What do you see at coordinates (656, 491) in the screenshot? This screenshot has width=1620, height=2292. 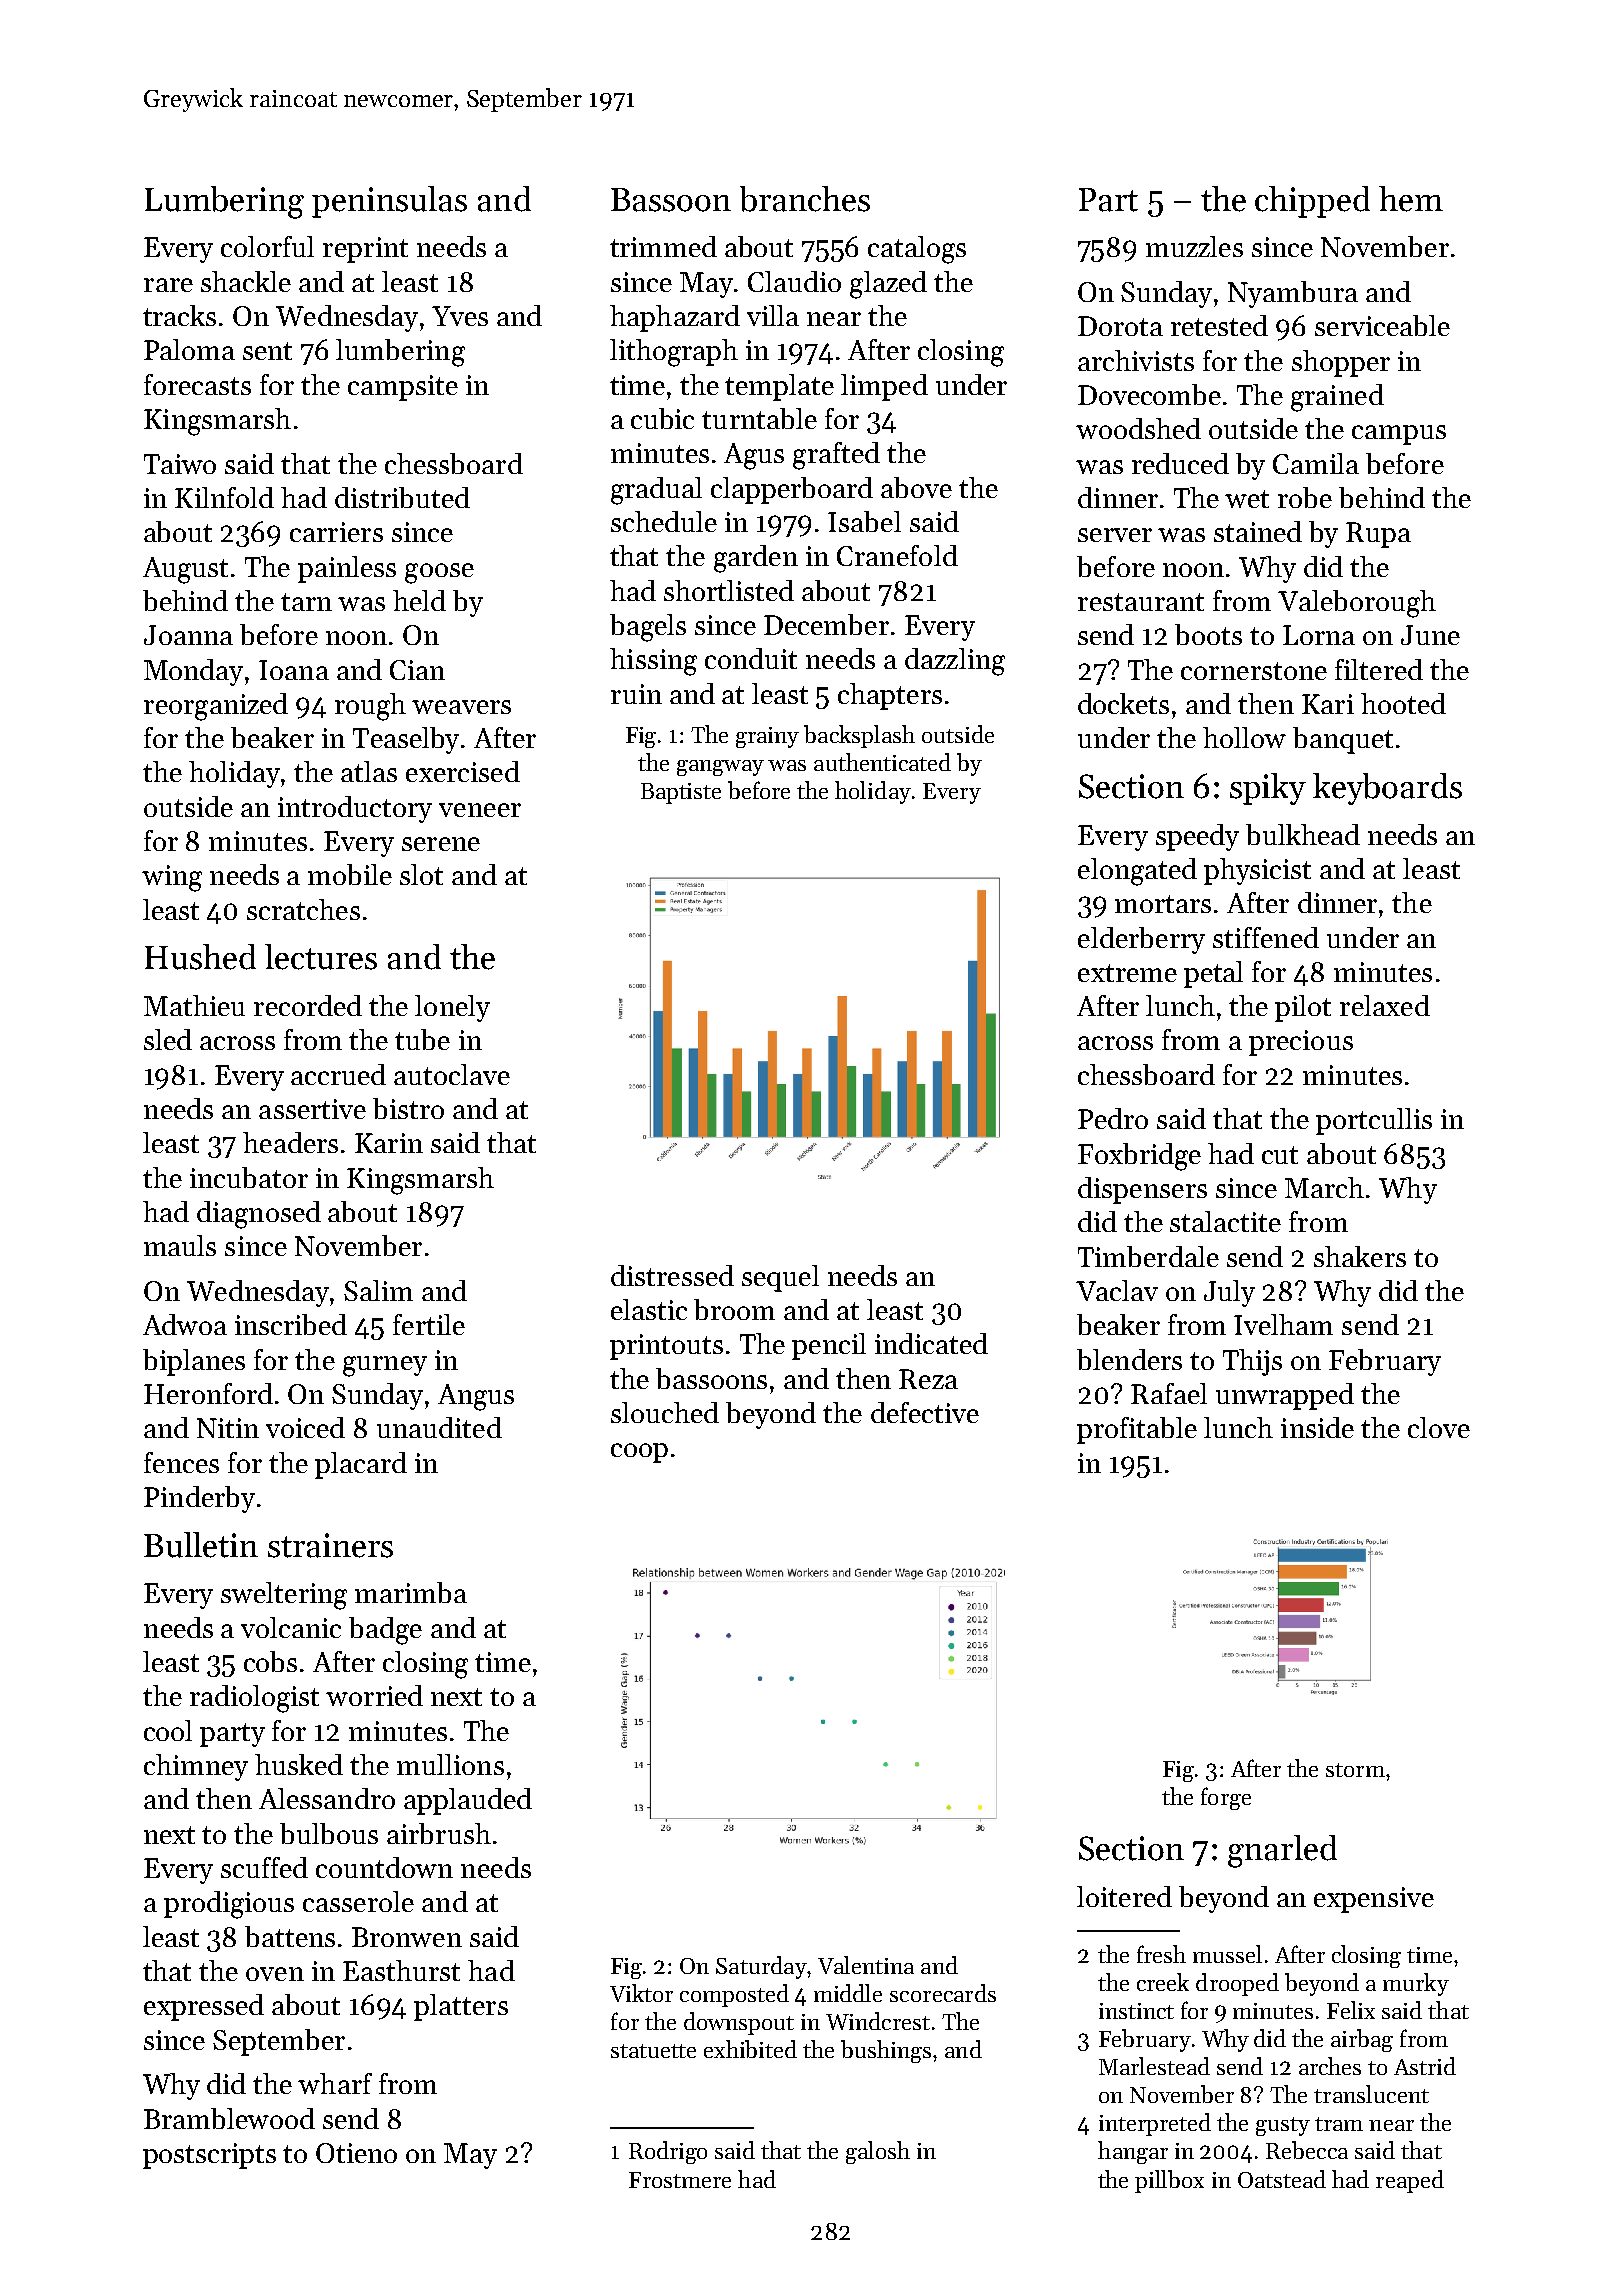 I see `gradual` at bounding box center [656, 491].
